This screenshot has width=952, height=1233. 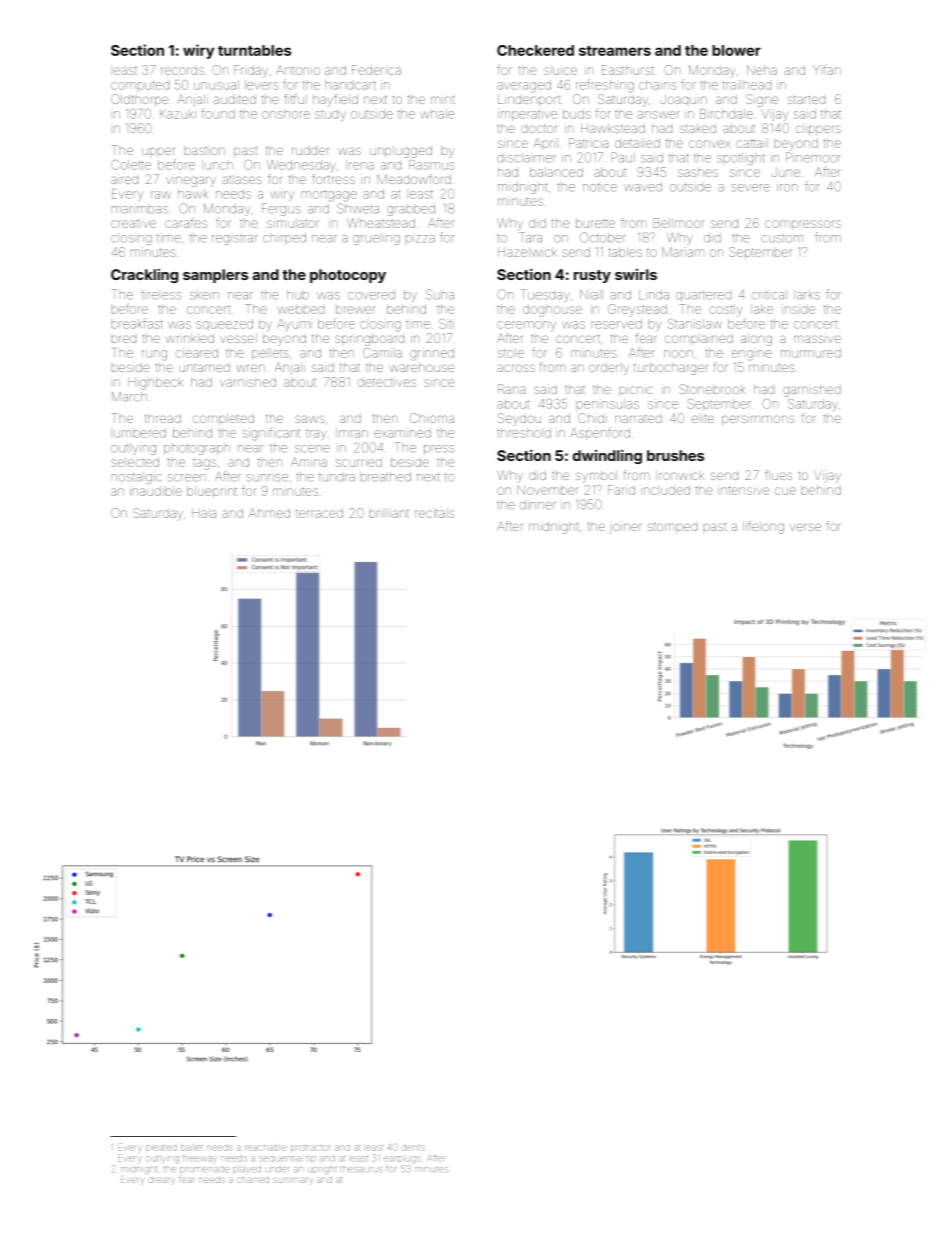 I want to click on pleated, so click(x=161, y=1148).
